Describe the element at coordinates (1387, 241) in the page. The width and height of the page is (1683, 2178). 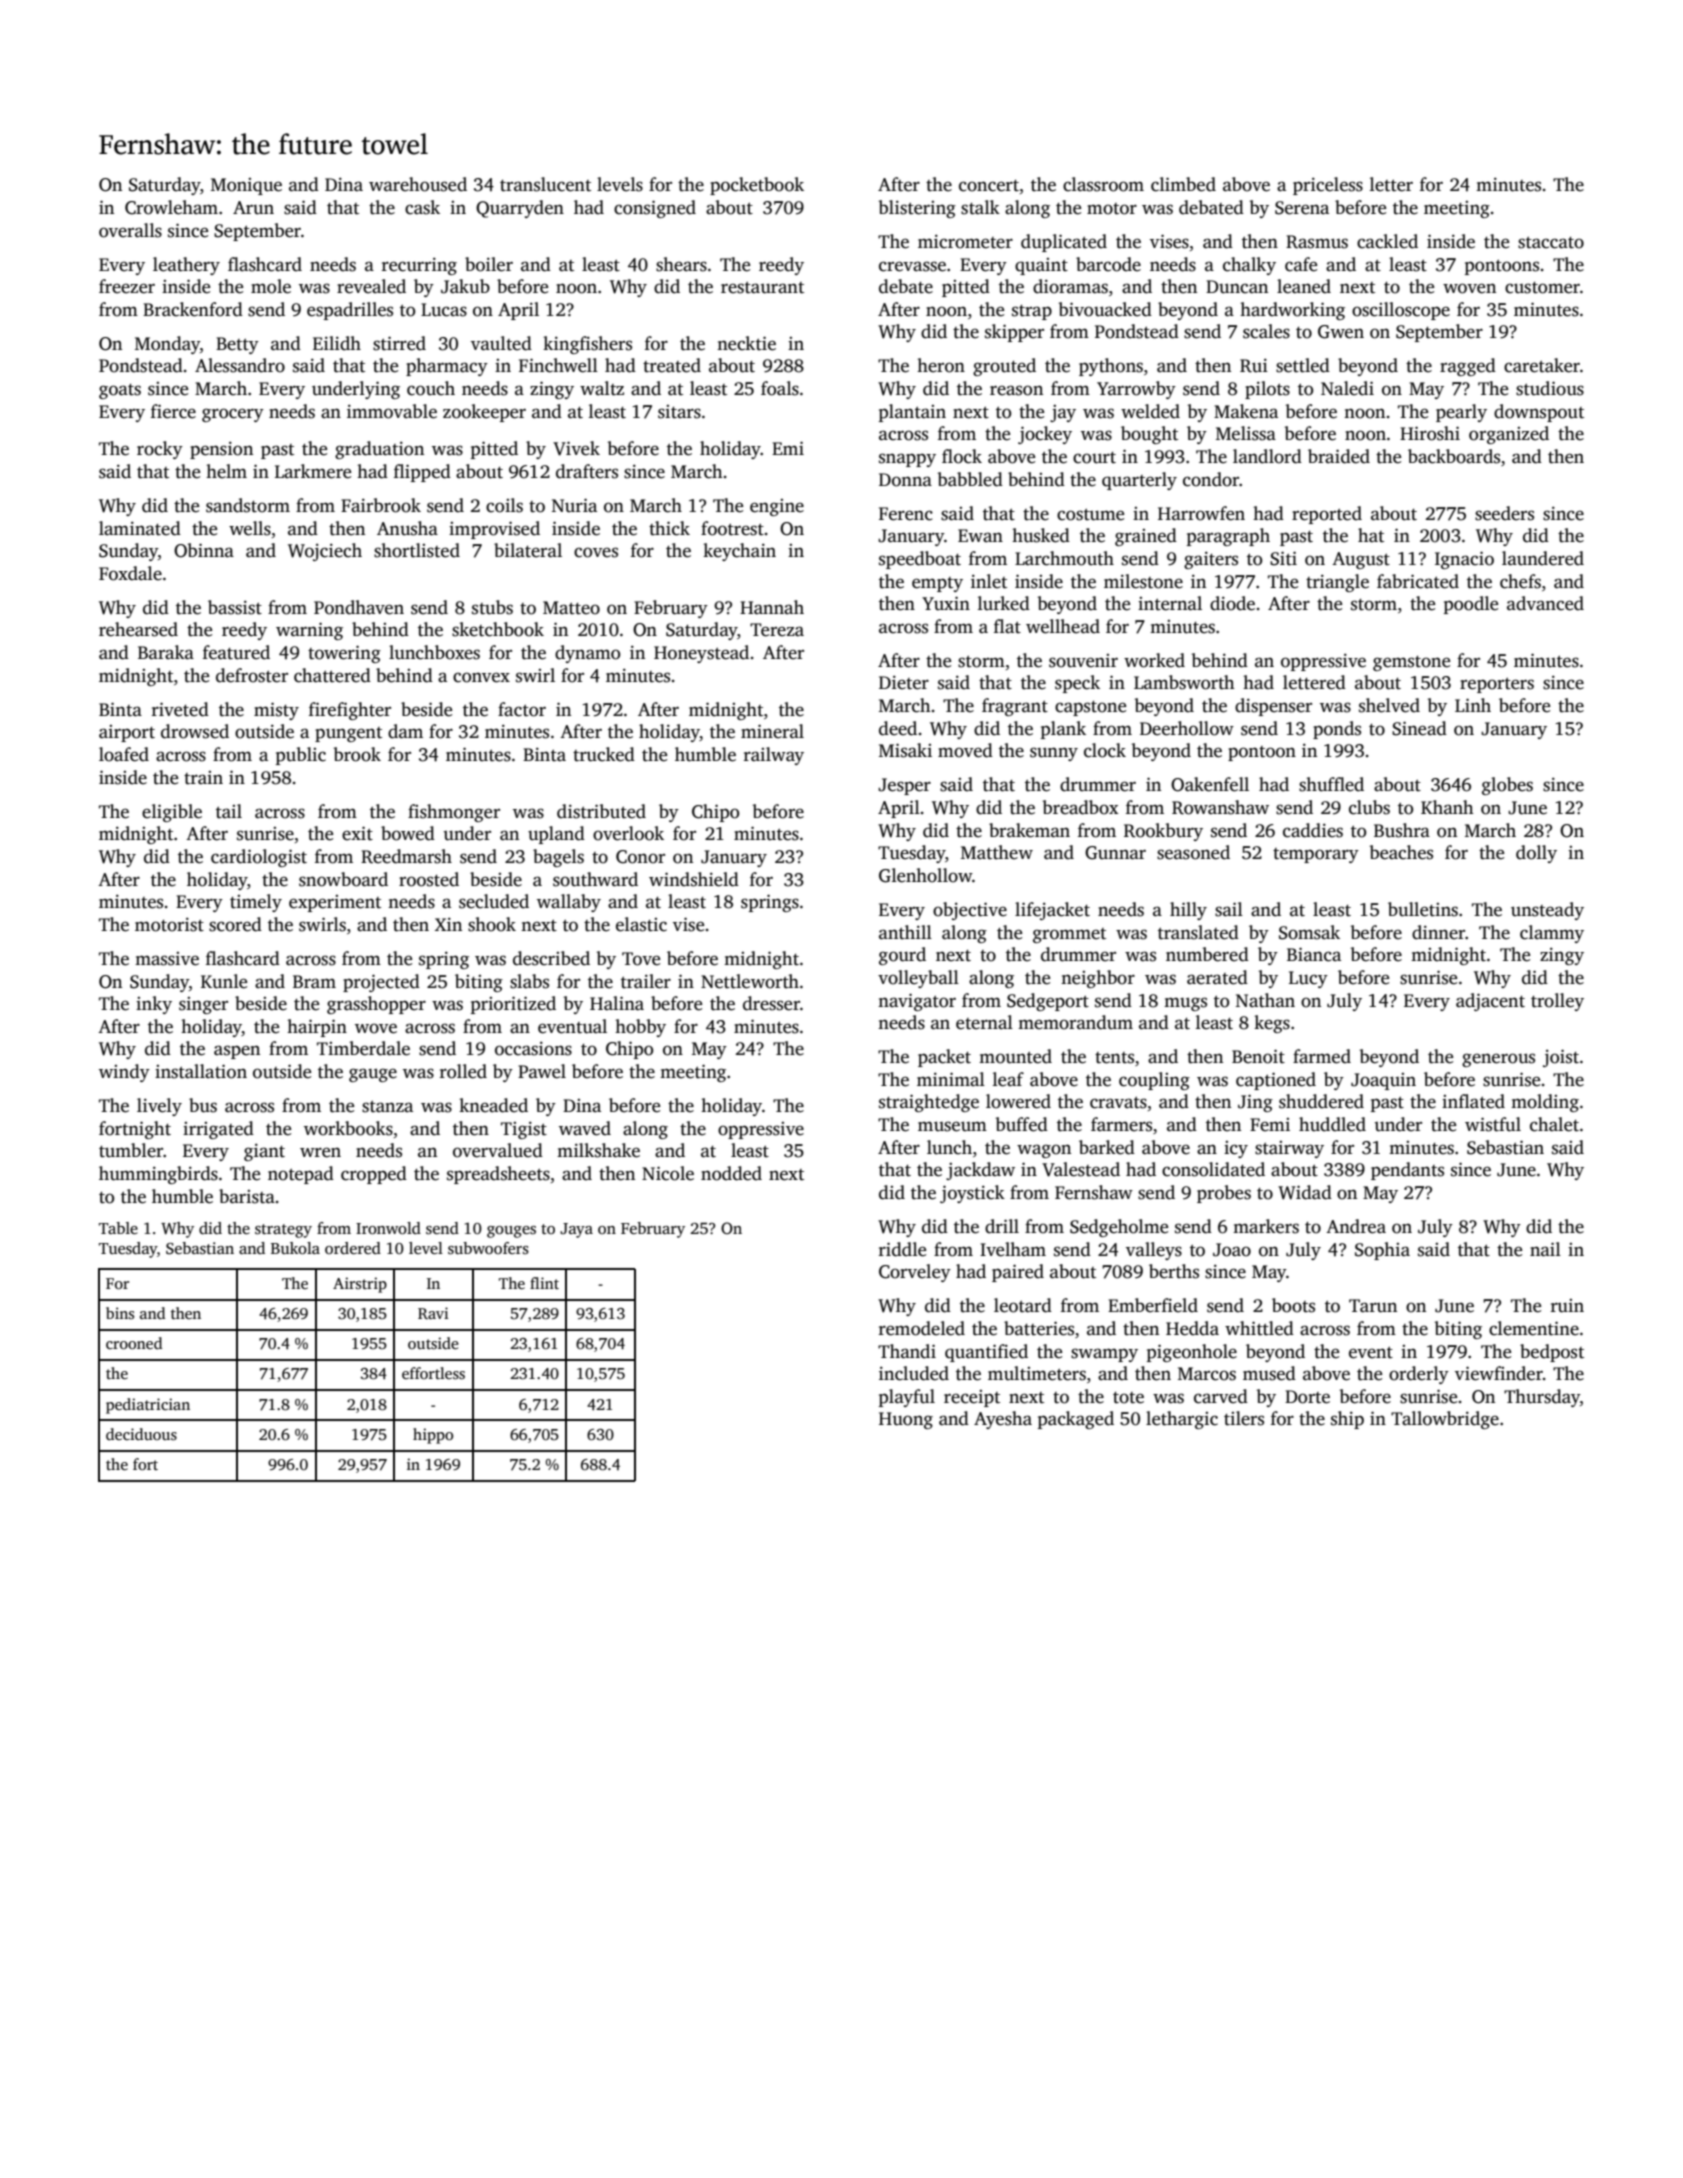
I see `cackled` at that location.
